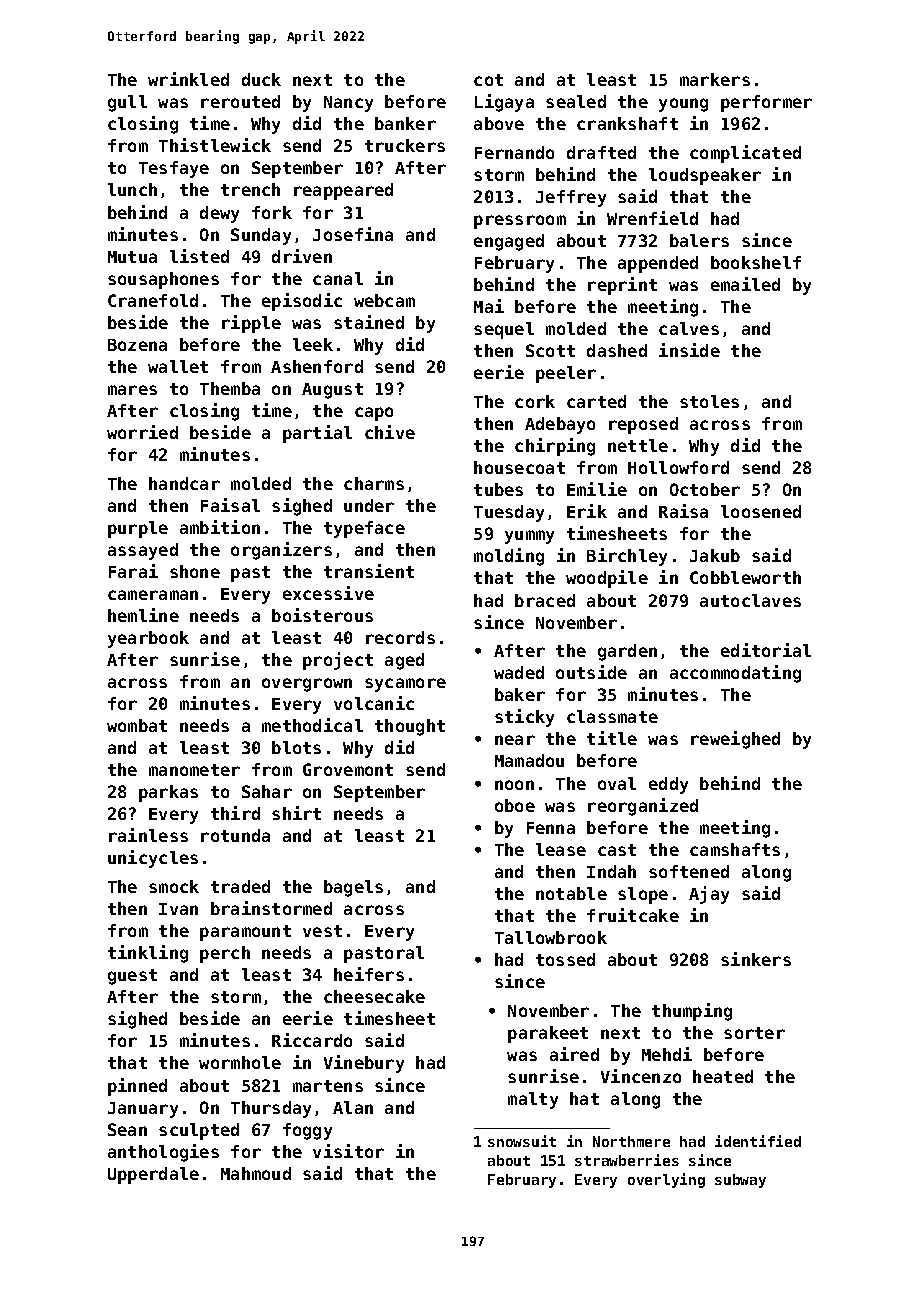  I want to click on snowsuit, so click(522, 1141).
